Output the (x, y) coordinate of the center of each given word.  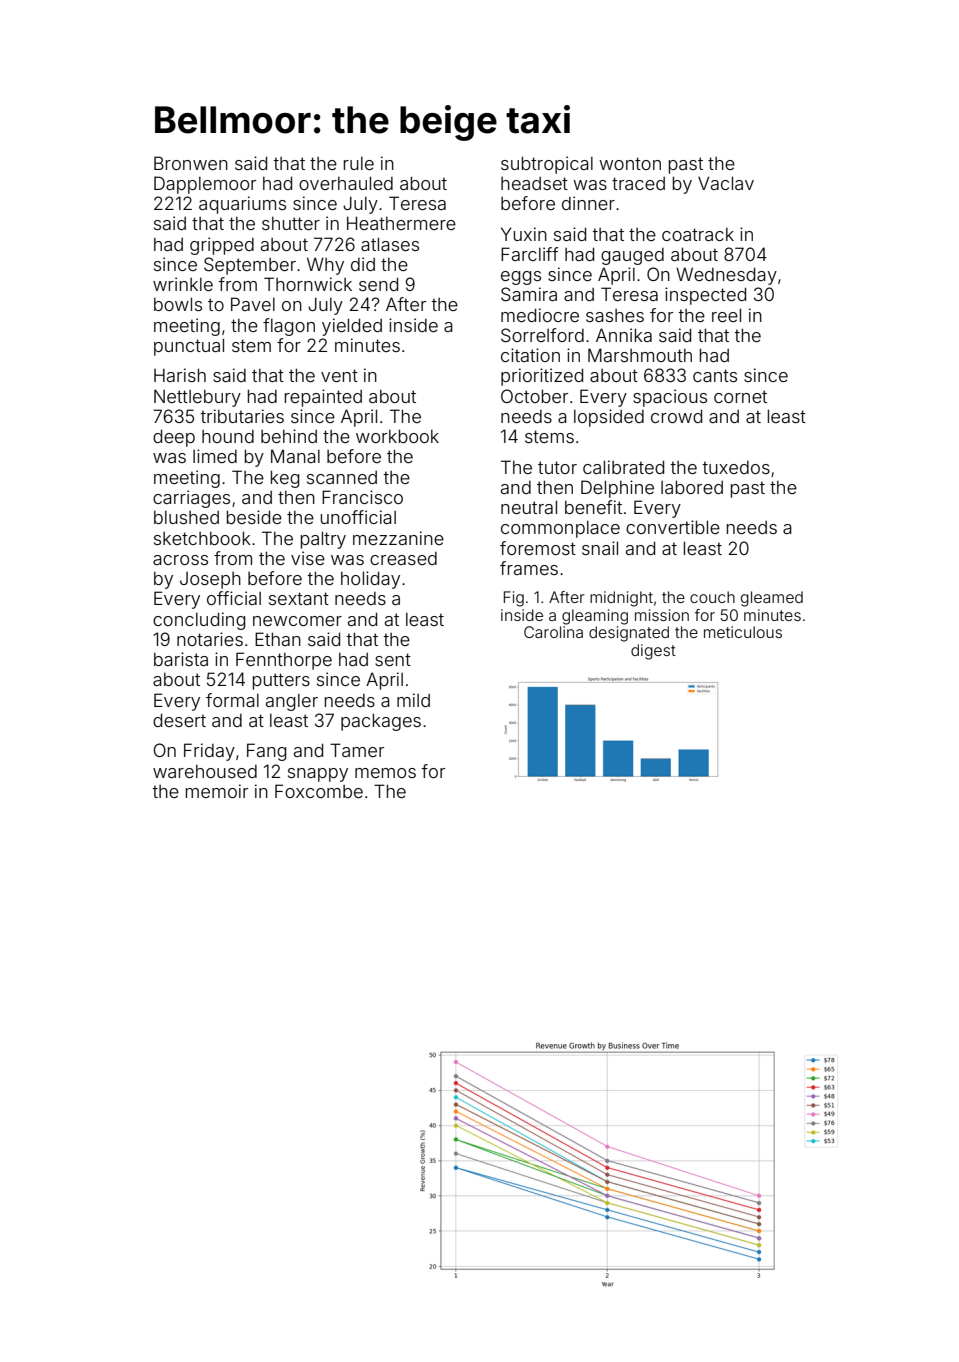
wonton (630, 163)
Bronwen (191, 163)
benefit (593, 507)
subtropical (547, 165)
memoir (217, 791)
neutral (529, 507)
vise (308, 558)
